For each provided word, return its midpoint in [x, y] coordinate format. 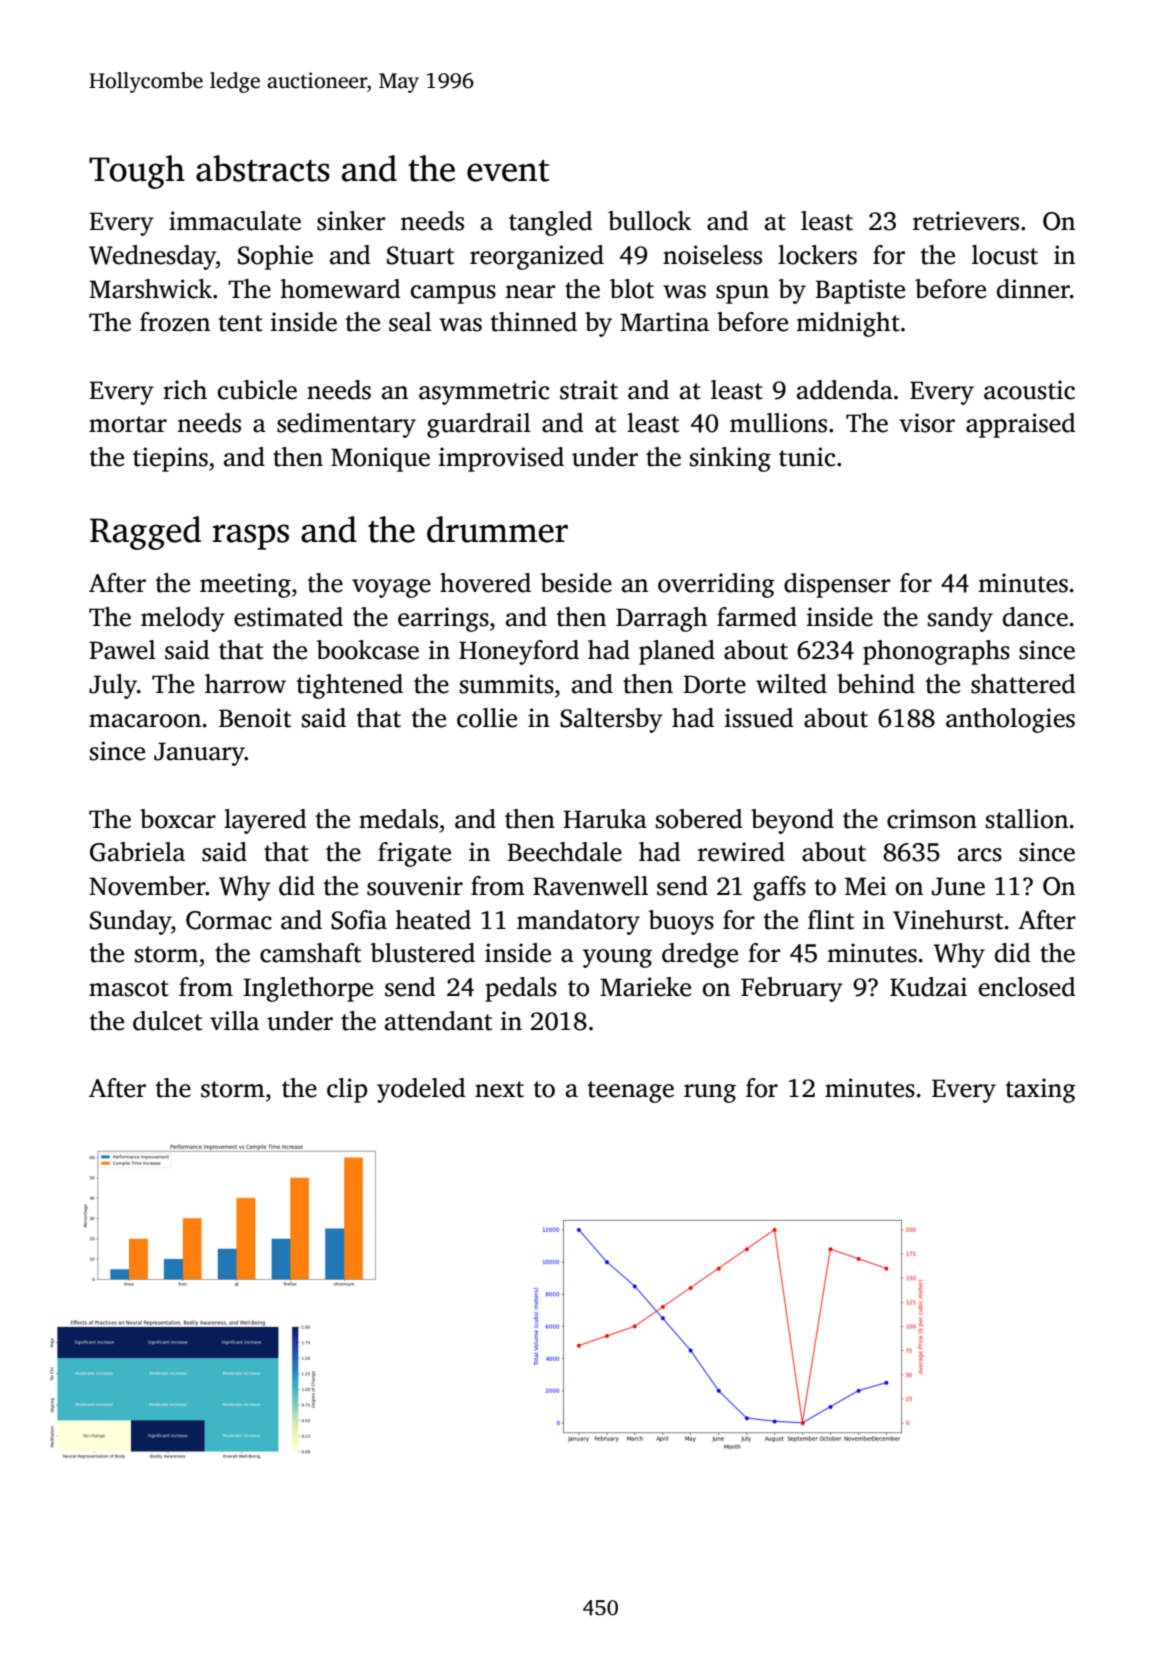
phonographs [936, 652]
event [508, 171]
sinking [730, 459]
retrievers [966, 221]
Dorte [714, 684]
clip [347, 1090]
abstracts [263, 168]
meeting [245, 585]
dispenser [837, 585]
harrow [245, 684]
